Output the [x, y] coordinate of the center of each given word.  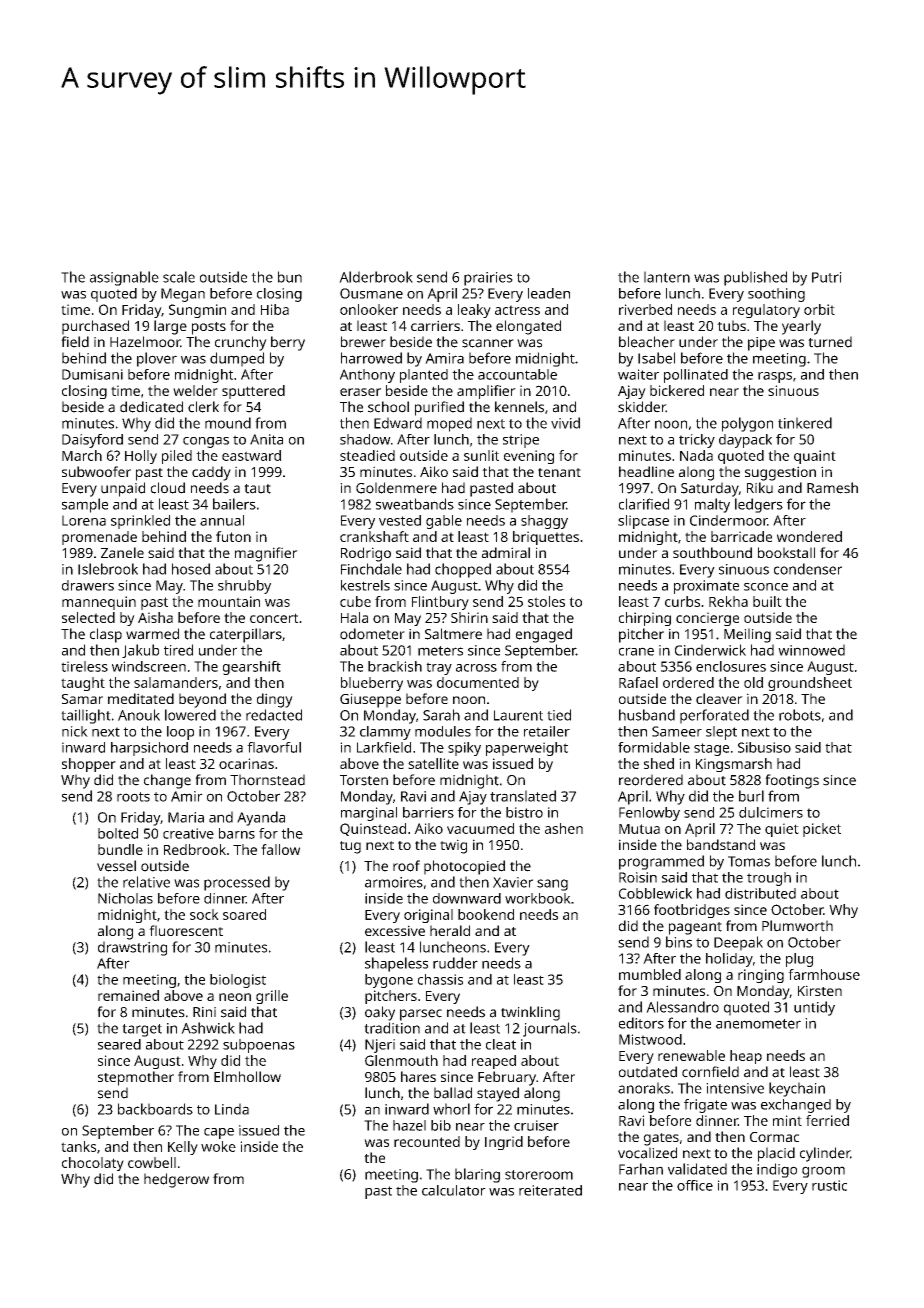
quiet [782, 830]
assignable [124, 278]
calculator [454, 1190]
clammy [385, 733]
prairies [488, 279]
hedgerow [176, 1180]
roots [133, 797]
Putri [827, 277]
